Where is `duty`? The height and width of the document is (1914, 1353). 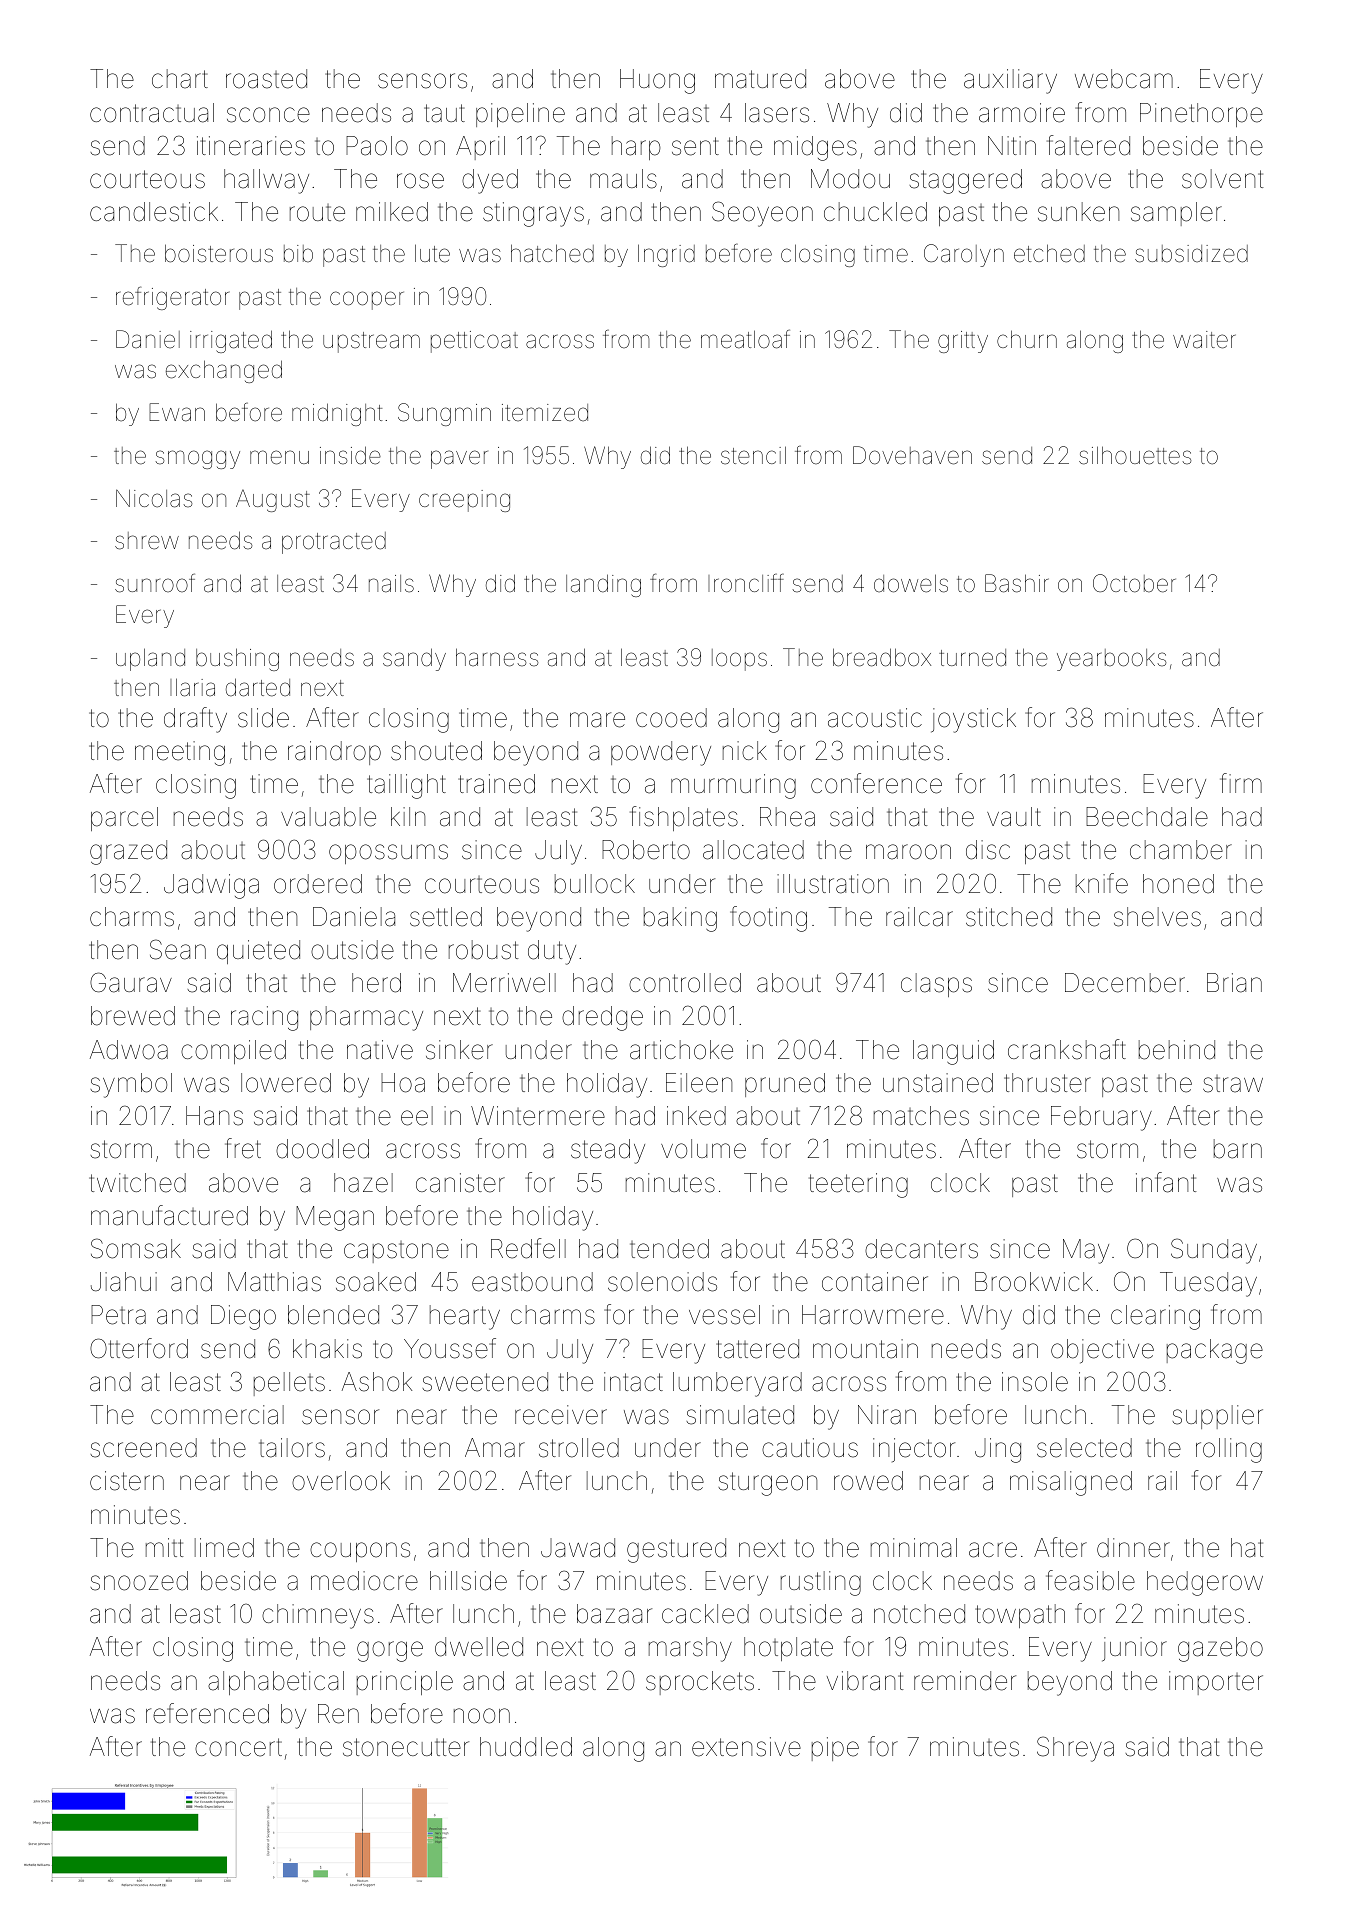 duty is located at coordinates (552, 952).
